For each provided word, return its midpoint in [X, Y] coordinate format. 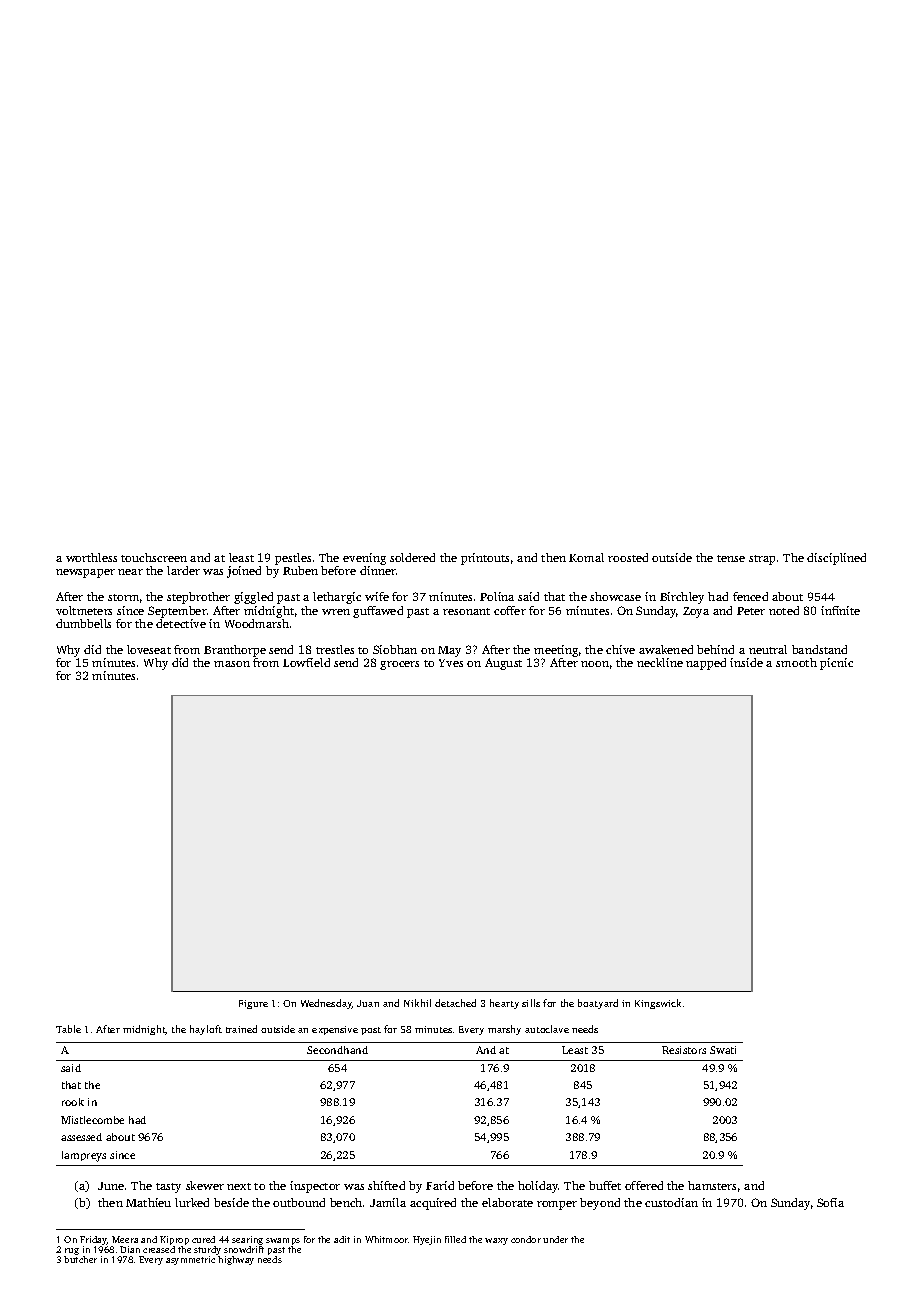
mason [232, 664]
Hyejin [427, 1240]
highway [236, 1260]
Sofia [830, 1202]
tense [731, 558]
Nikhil [417, 1003]
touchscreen [154, 557]
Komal [586, 557]
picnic [836, 664]
